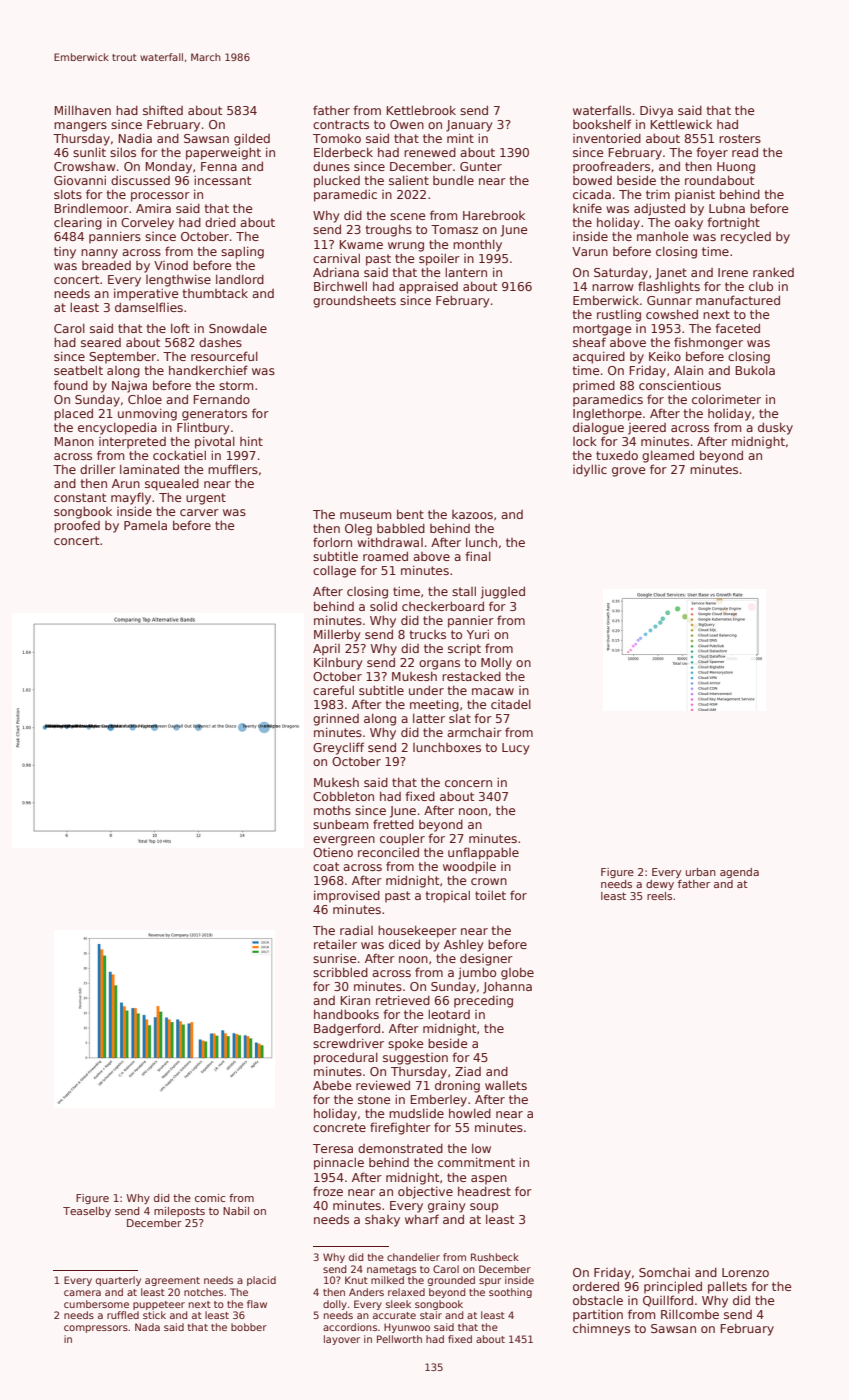  I want to click on shifted, so click(163, 110).
